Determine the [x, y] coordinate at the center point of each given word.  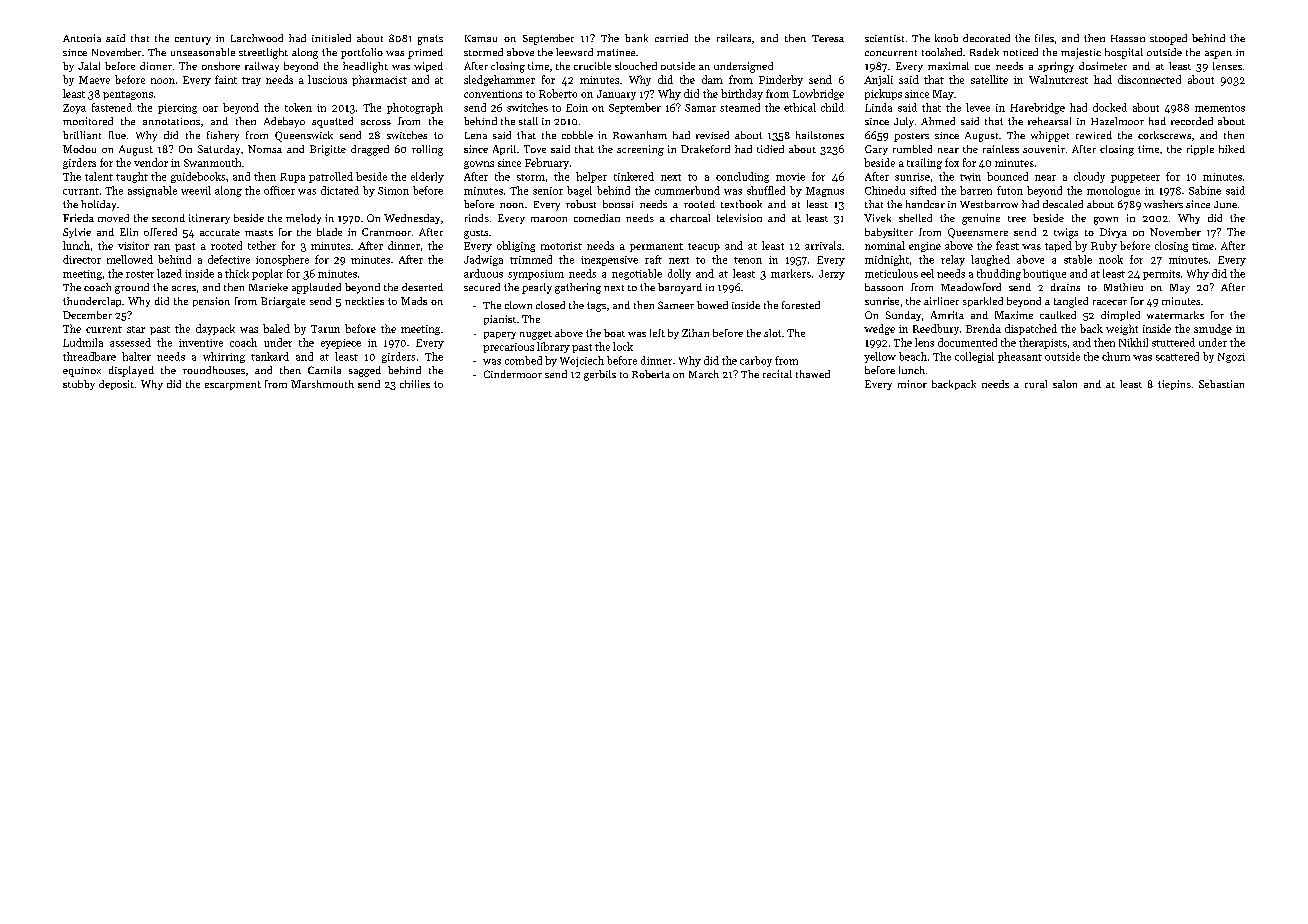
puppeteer [1135, 178]
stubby [79, 385]
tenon [748, 260]
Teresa [828, 38]
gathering [578, 288]
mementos [1220, 108]
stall [528, 121]
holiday [98, 205]
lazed [169, 273]
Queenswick [304, 136]
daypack [215, 329]
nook [1111, 259]
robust [581, 204]
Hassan [1128, 38]
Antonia [82, 38]
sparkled [983, 302]
